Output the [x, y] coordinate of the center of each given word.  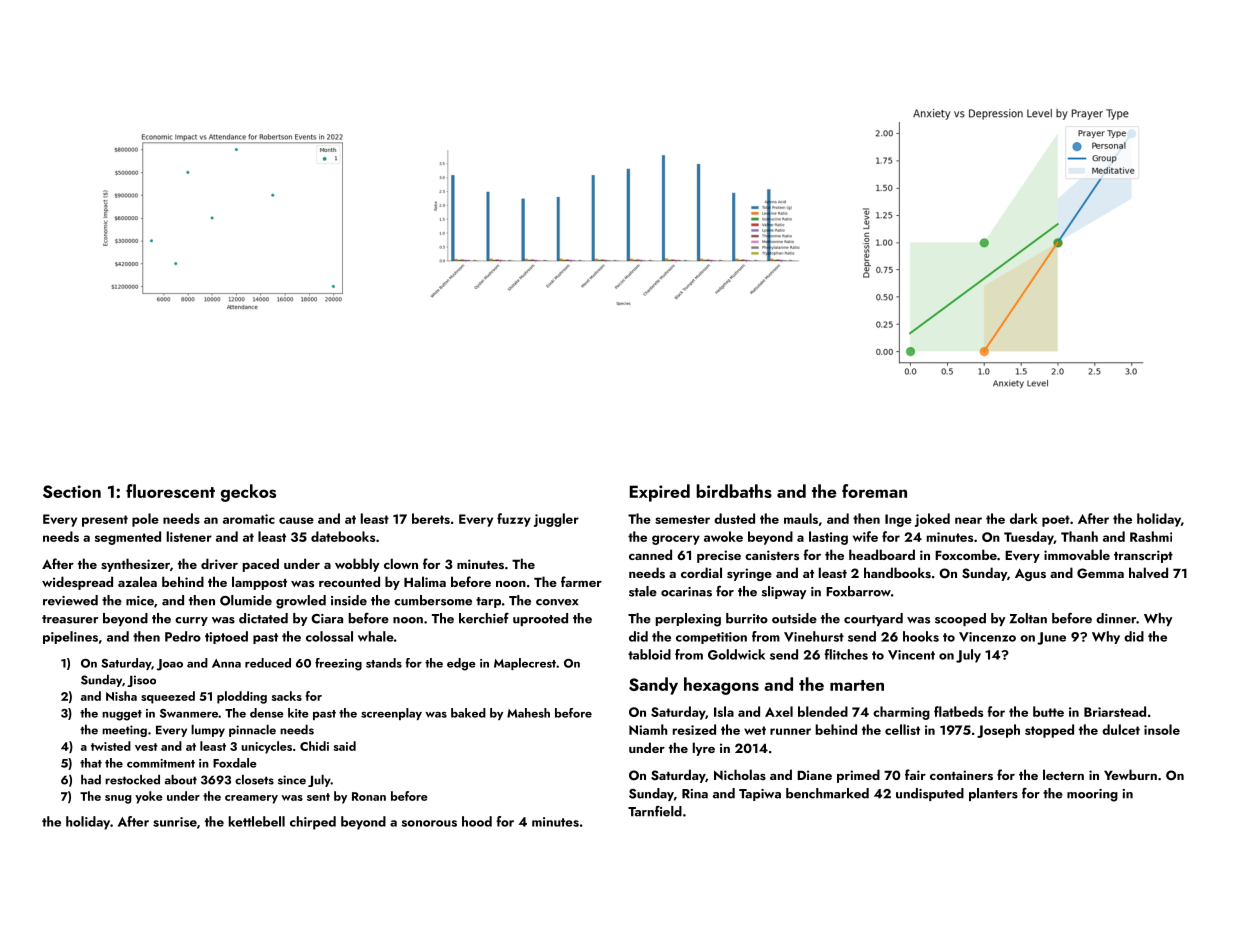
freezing [338, 664]
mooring [1092, 795]
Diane [814, 775]
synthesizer [135, 565]
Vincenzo [987, 637]
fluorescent [170, 491]
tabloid [649, 654]
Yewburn [1130, 774]
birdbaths [734, 491]
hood [477, 821]
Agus [1030, 574]
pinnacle [252, 730]
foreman [874, 491]
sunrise [175, 822]
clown [401, 563]
